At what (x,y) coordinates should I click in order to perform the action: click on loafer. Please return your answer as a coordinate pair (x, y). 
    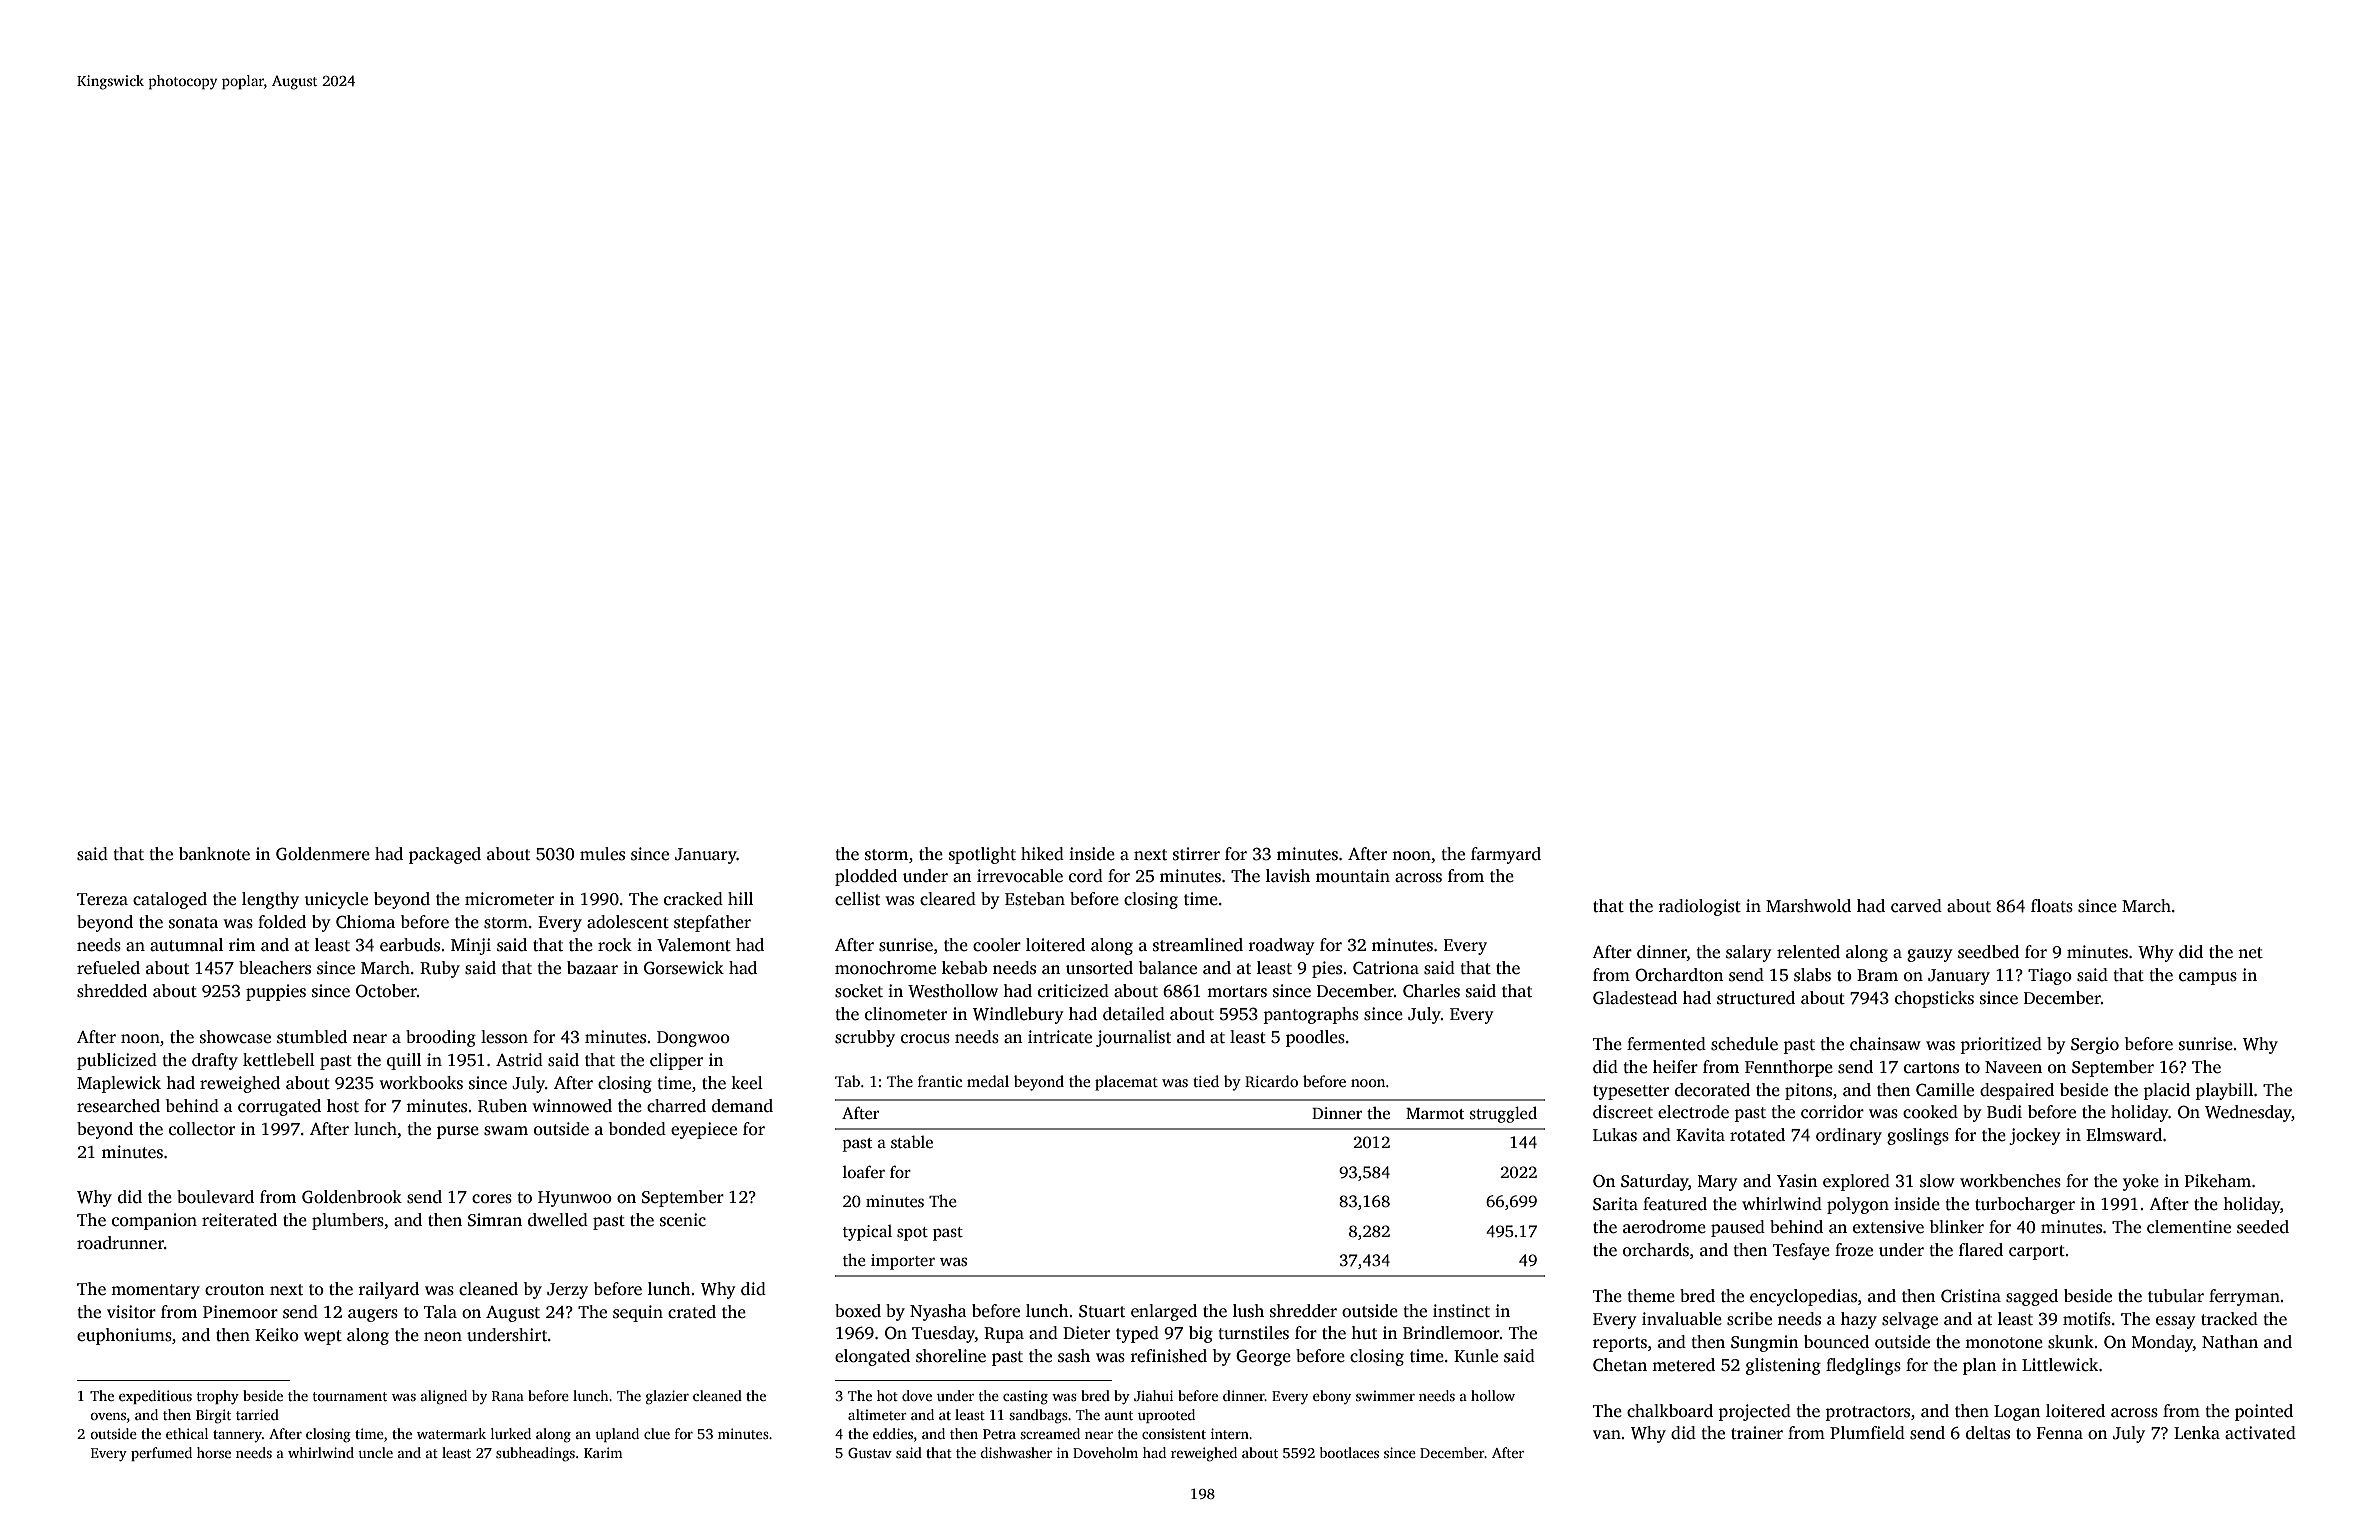
    Looking at the image, I should click on (864, 1172).
